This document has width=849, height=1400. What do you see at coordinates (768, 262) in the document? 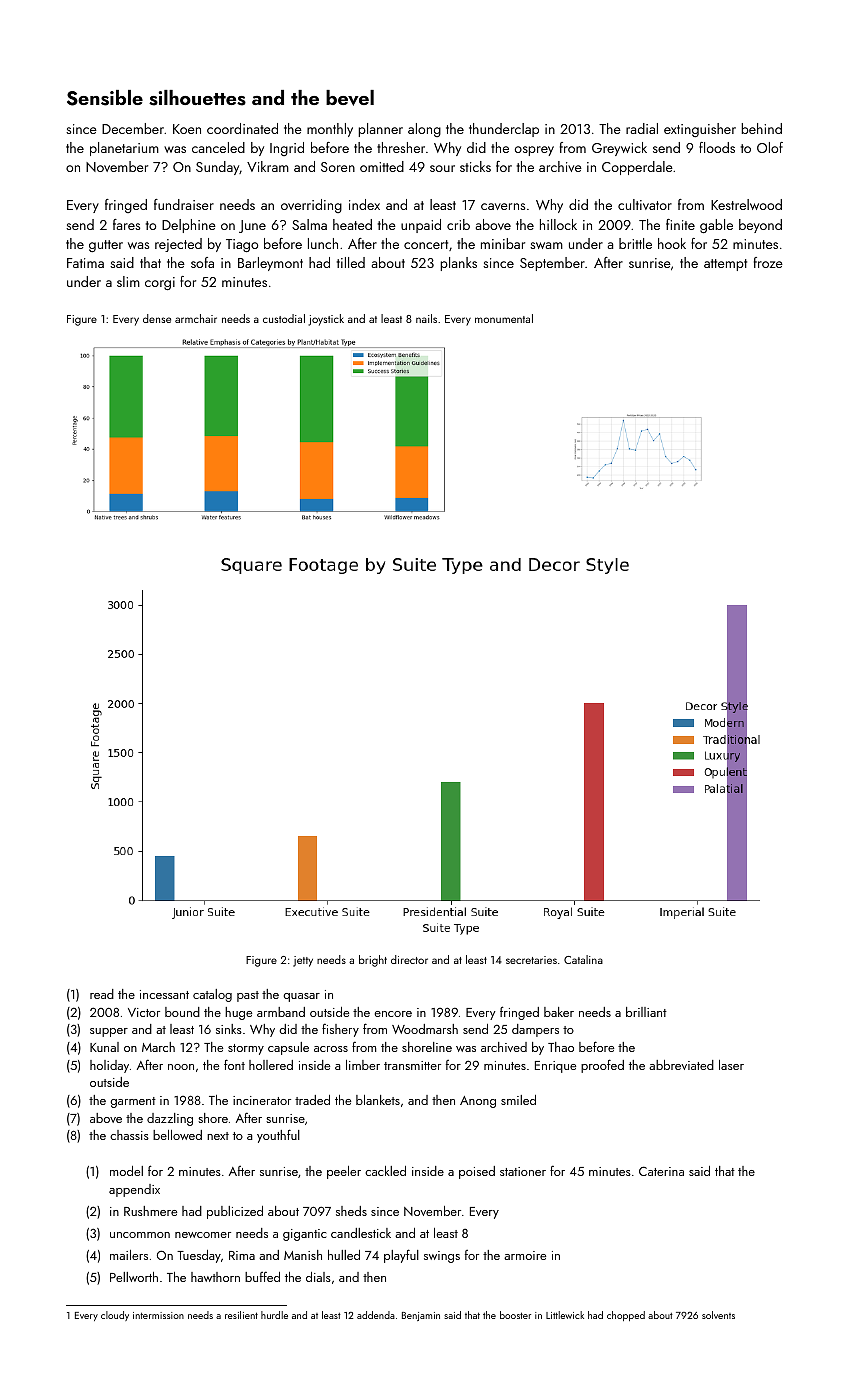
I see `froze` at bounding box center [768, 262].
